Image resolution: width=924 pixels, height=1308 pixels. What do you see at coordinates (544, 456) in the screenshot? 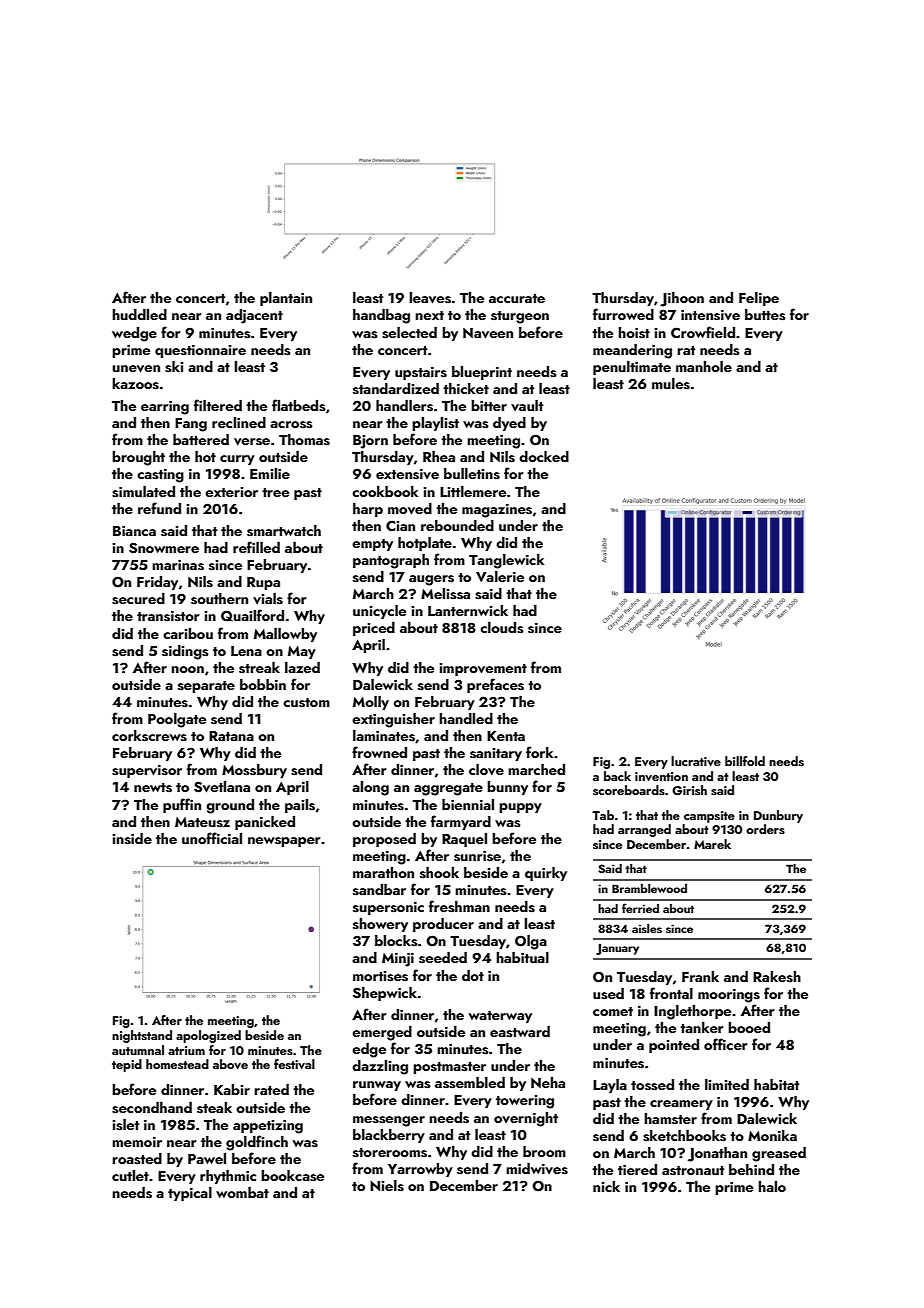
I see `docked` at bounding box center [544, 456].
